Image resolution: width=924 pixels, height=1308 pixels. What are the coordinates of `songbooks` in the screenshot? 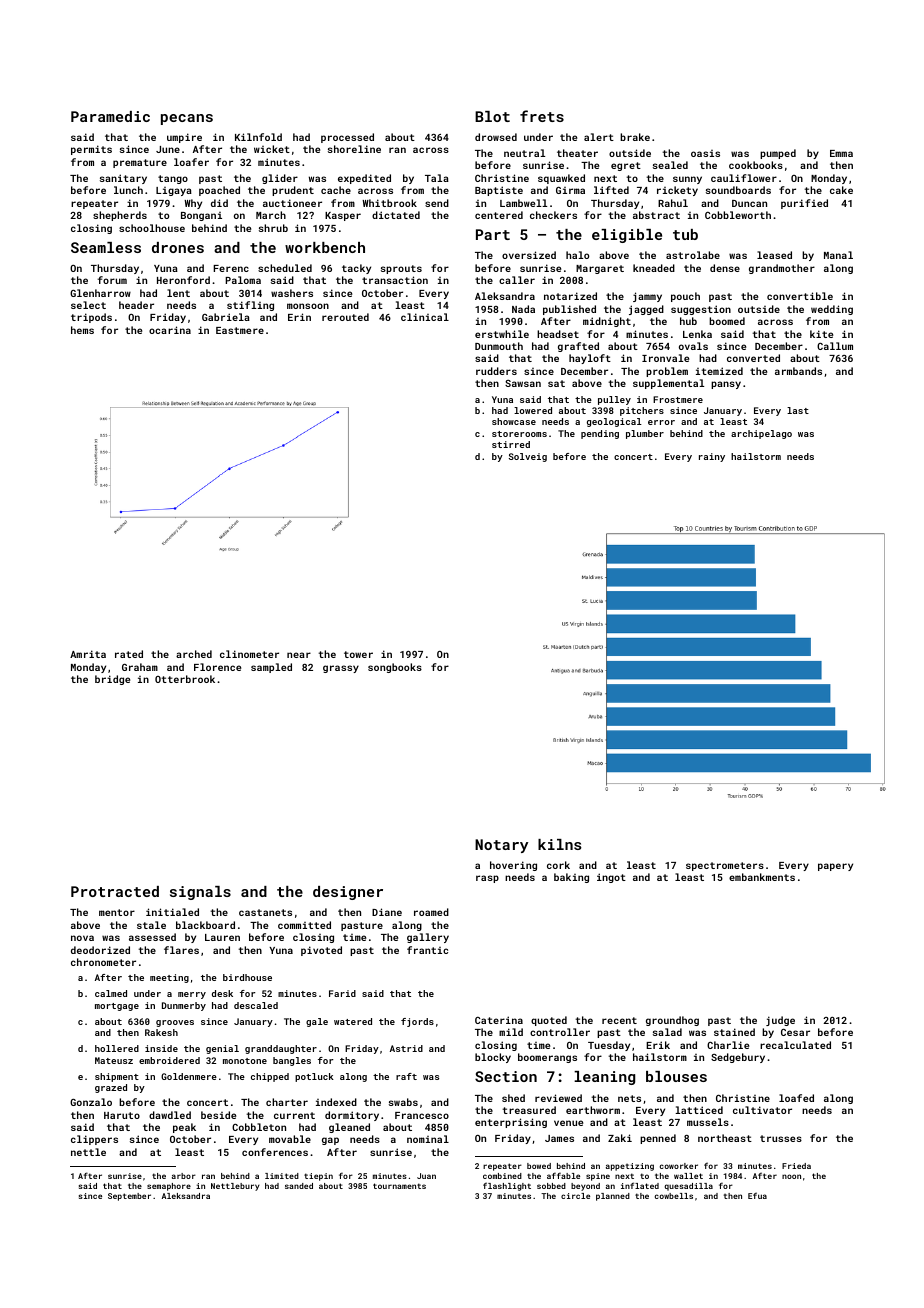 It's located at (395, 668).
